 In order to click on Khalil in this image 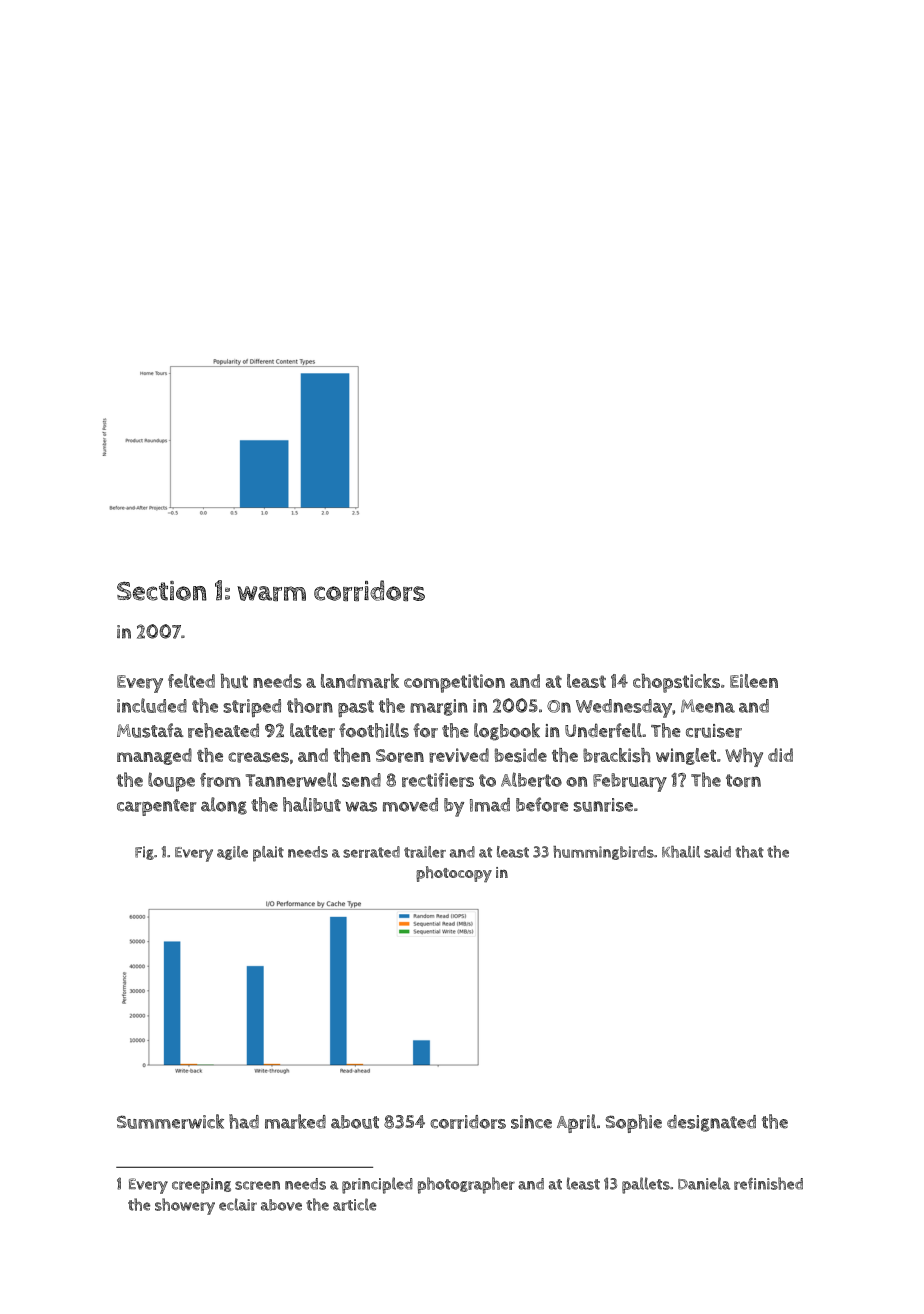, I will do `click(681, 852)`.
